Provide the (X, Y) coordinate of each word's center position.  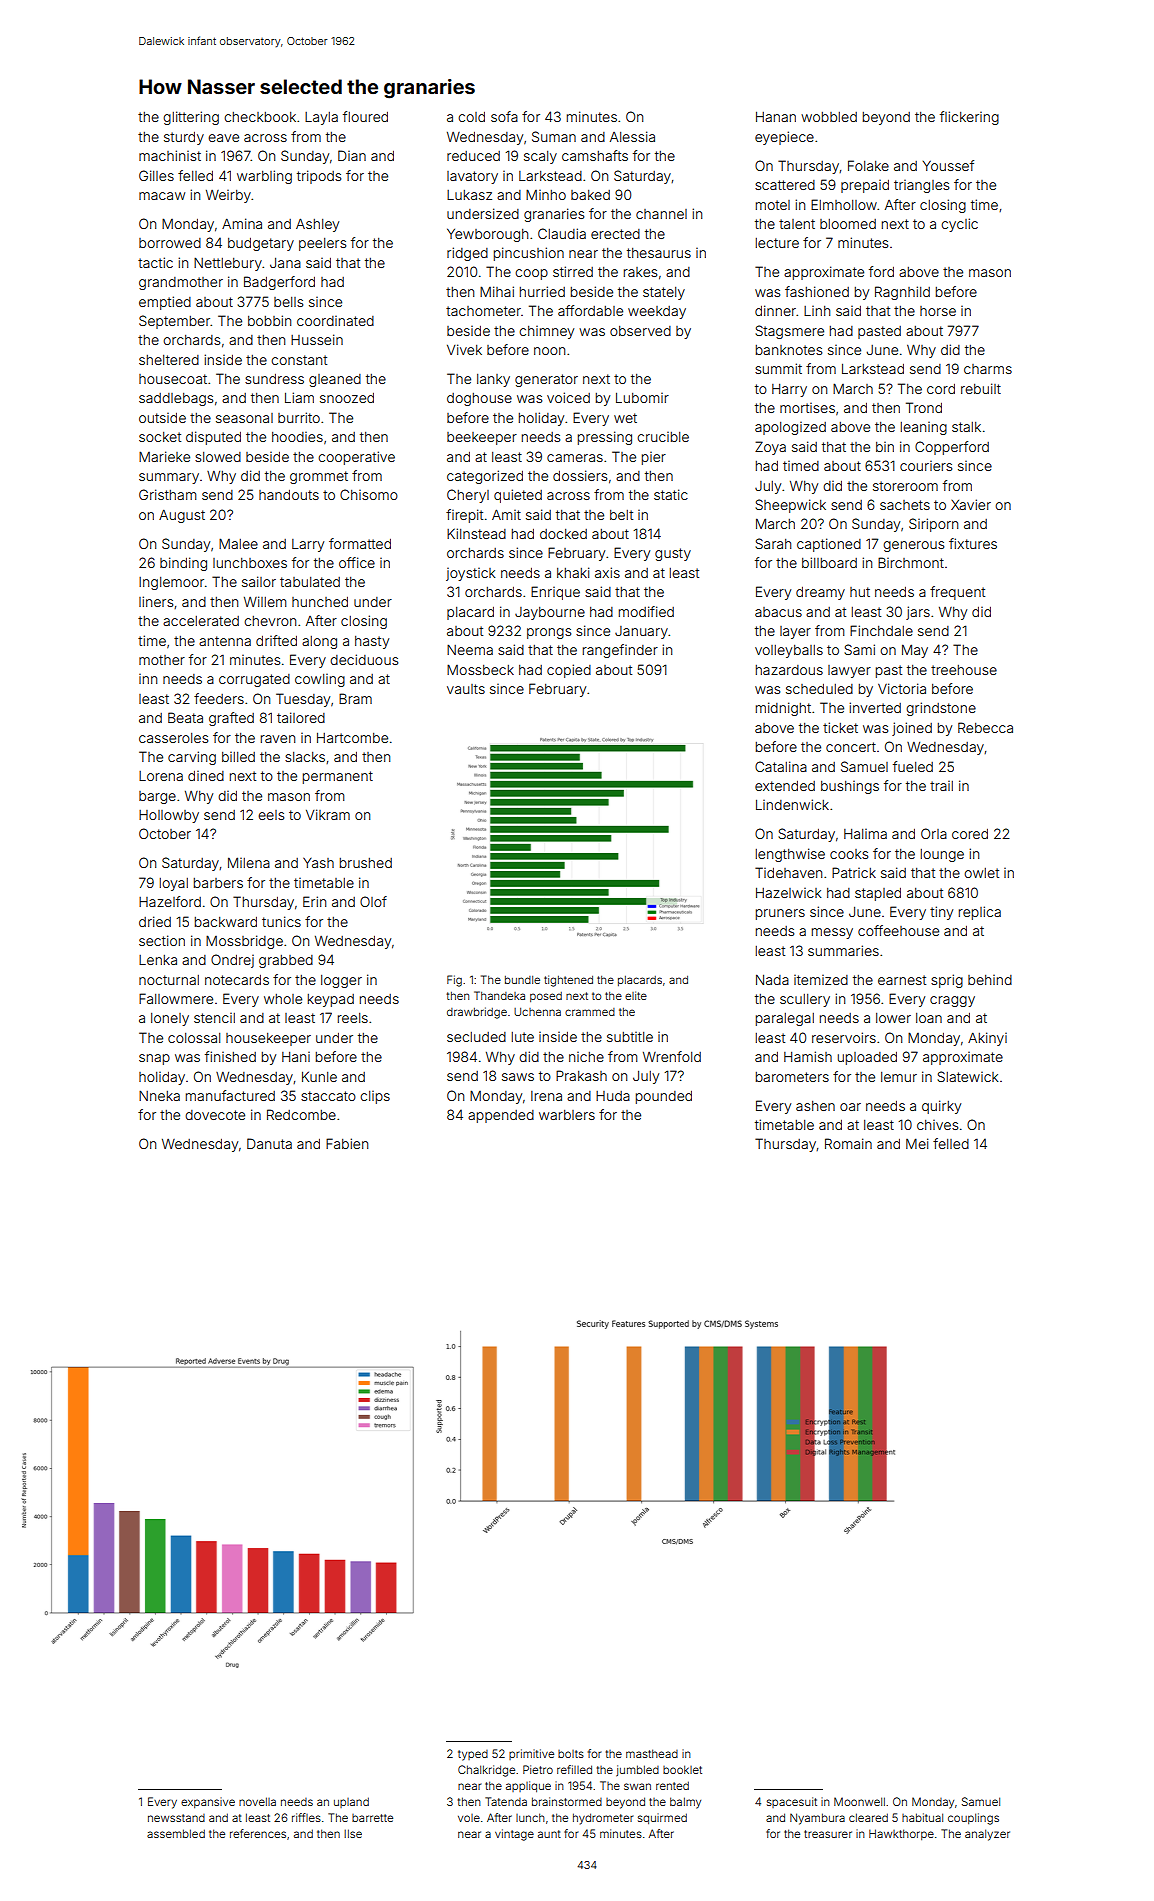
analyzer (987, 1835)
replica (980, 913)
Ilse (353, 1833)
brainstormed (567, 1801)
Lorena (161, 776)
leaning (924, 428)
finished (230, 1056)
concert (851, 747)
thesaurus (659, 253)
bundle (522, 980)
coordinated (335, 321)
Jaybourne (550, 613)
